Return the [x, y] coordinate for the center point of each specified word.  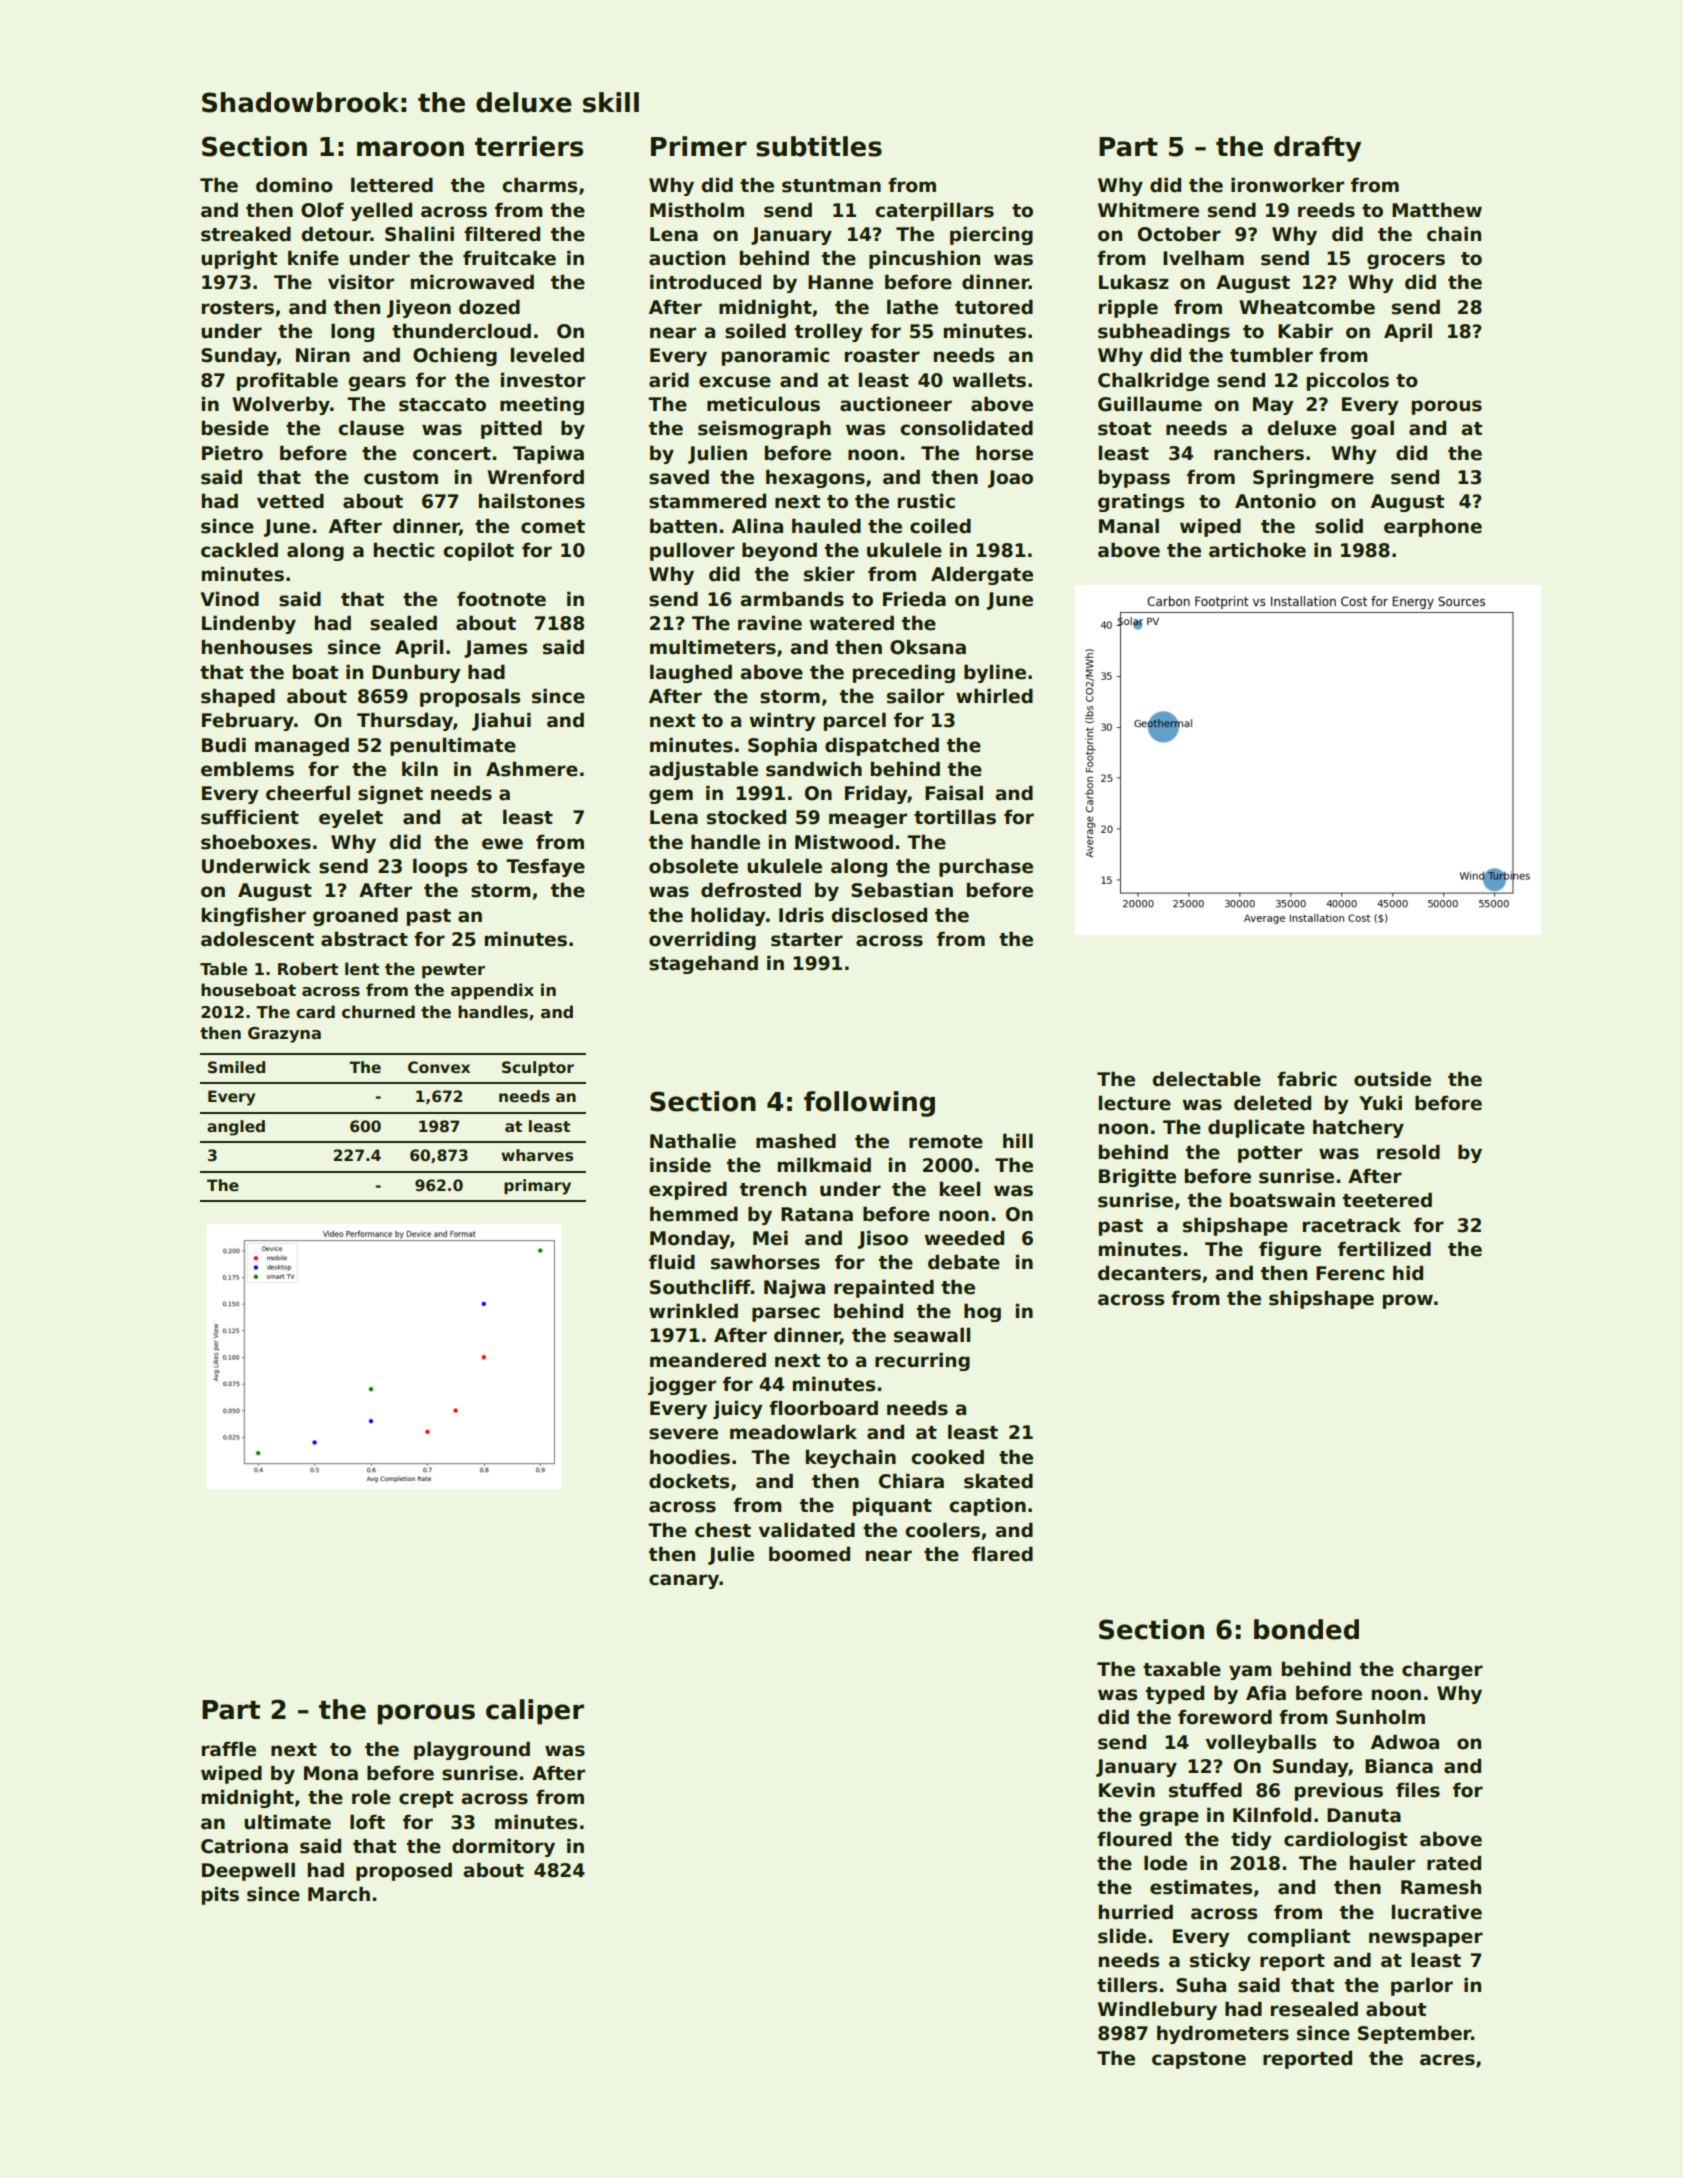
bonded [1306, 1629]
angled [236, 1128]
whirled [994, 696]
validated [807, 1530]
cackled [239, 550]
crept [426, 1799]
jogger [682, 1385]
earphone [1433, 527]
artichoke [1257, 550]
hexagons [815, 478]
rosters [238, 308]
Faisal [954, 793]
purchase [986, 867]
